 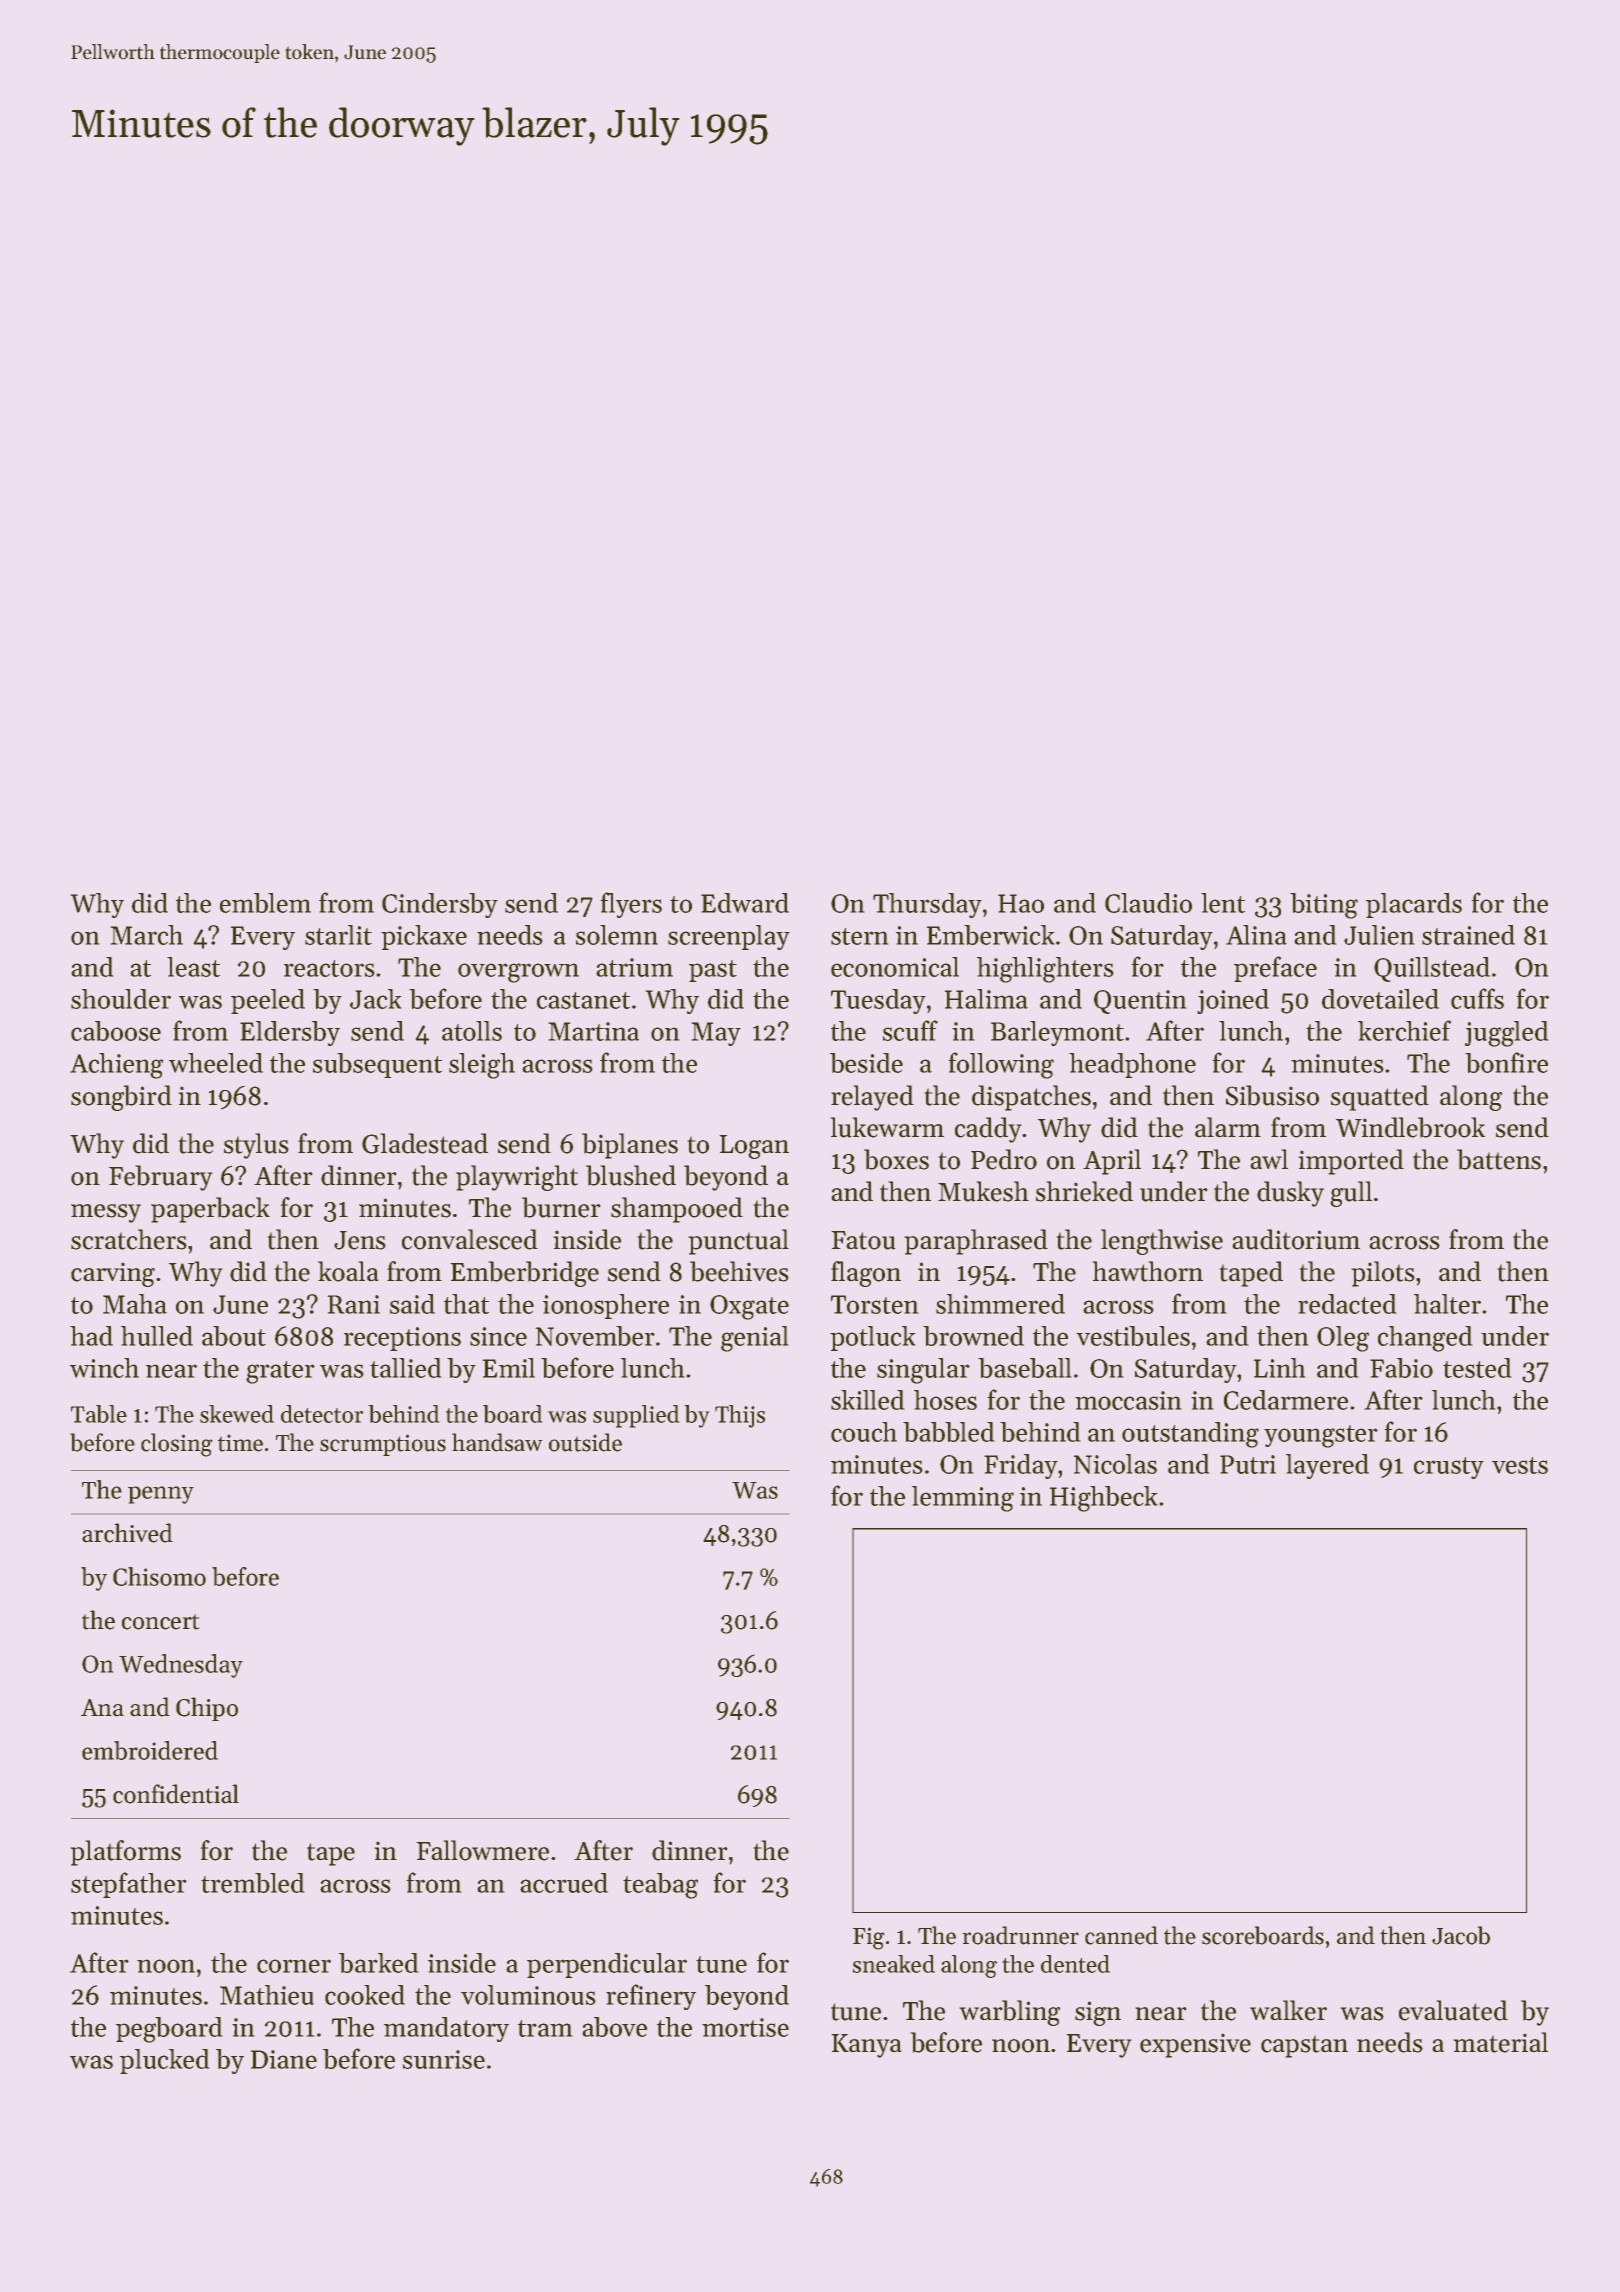 I want to click on beehives, so click(x=739, y=1271).
